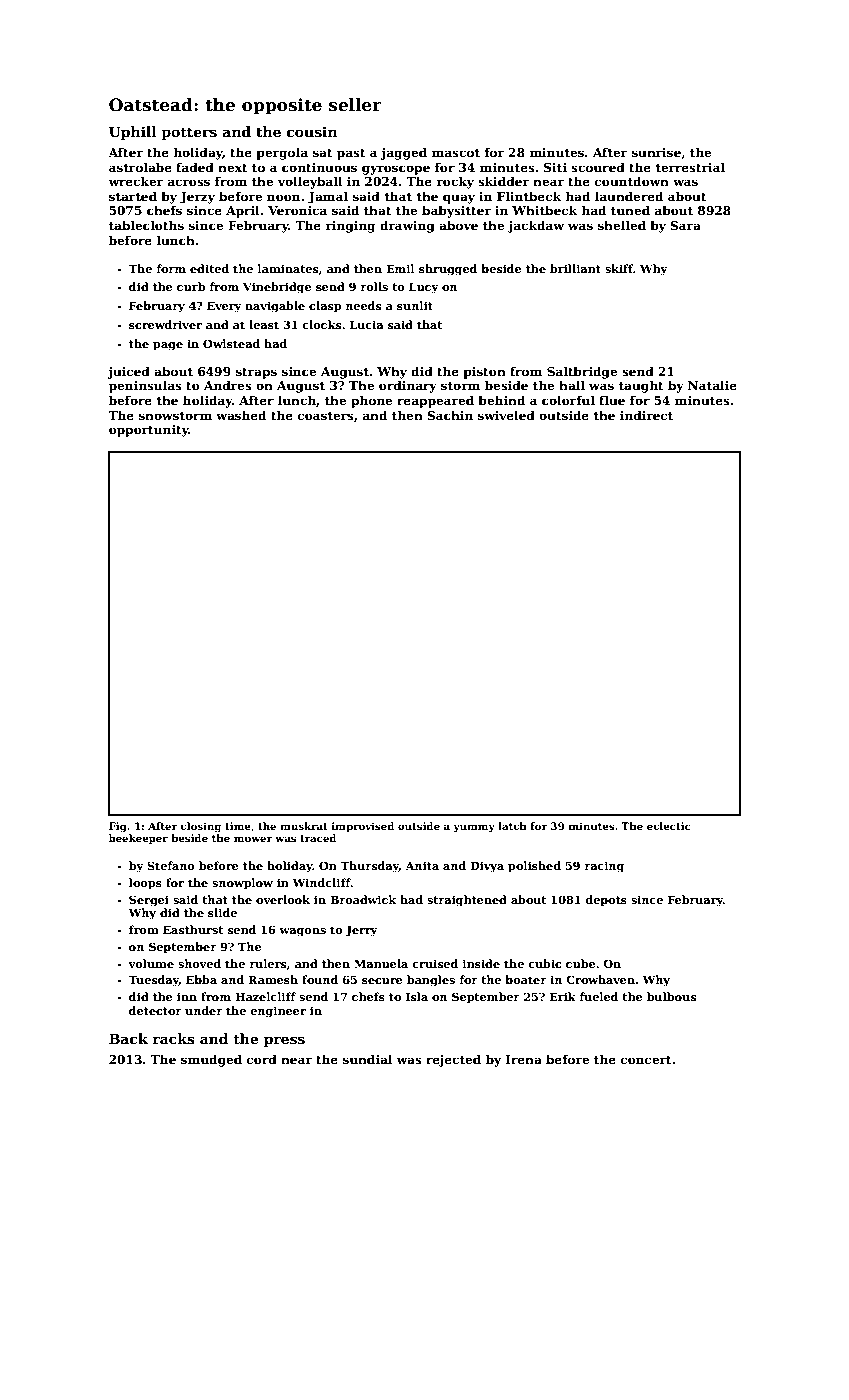  What do you see at coordinates (133, 133) in the page?
I see `Uphill` at bounding box center [133, 133].
